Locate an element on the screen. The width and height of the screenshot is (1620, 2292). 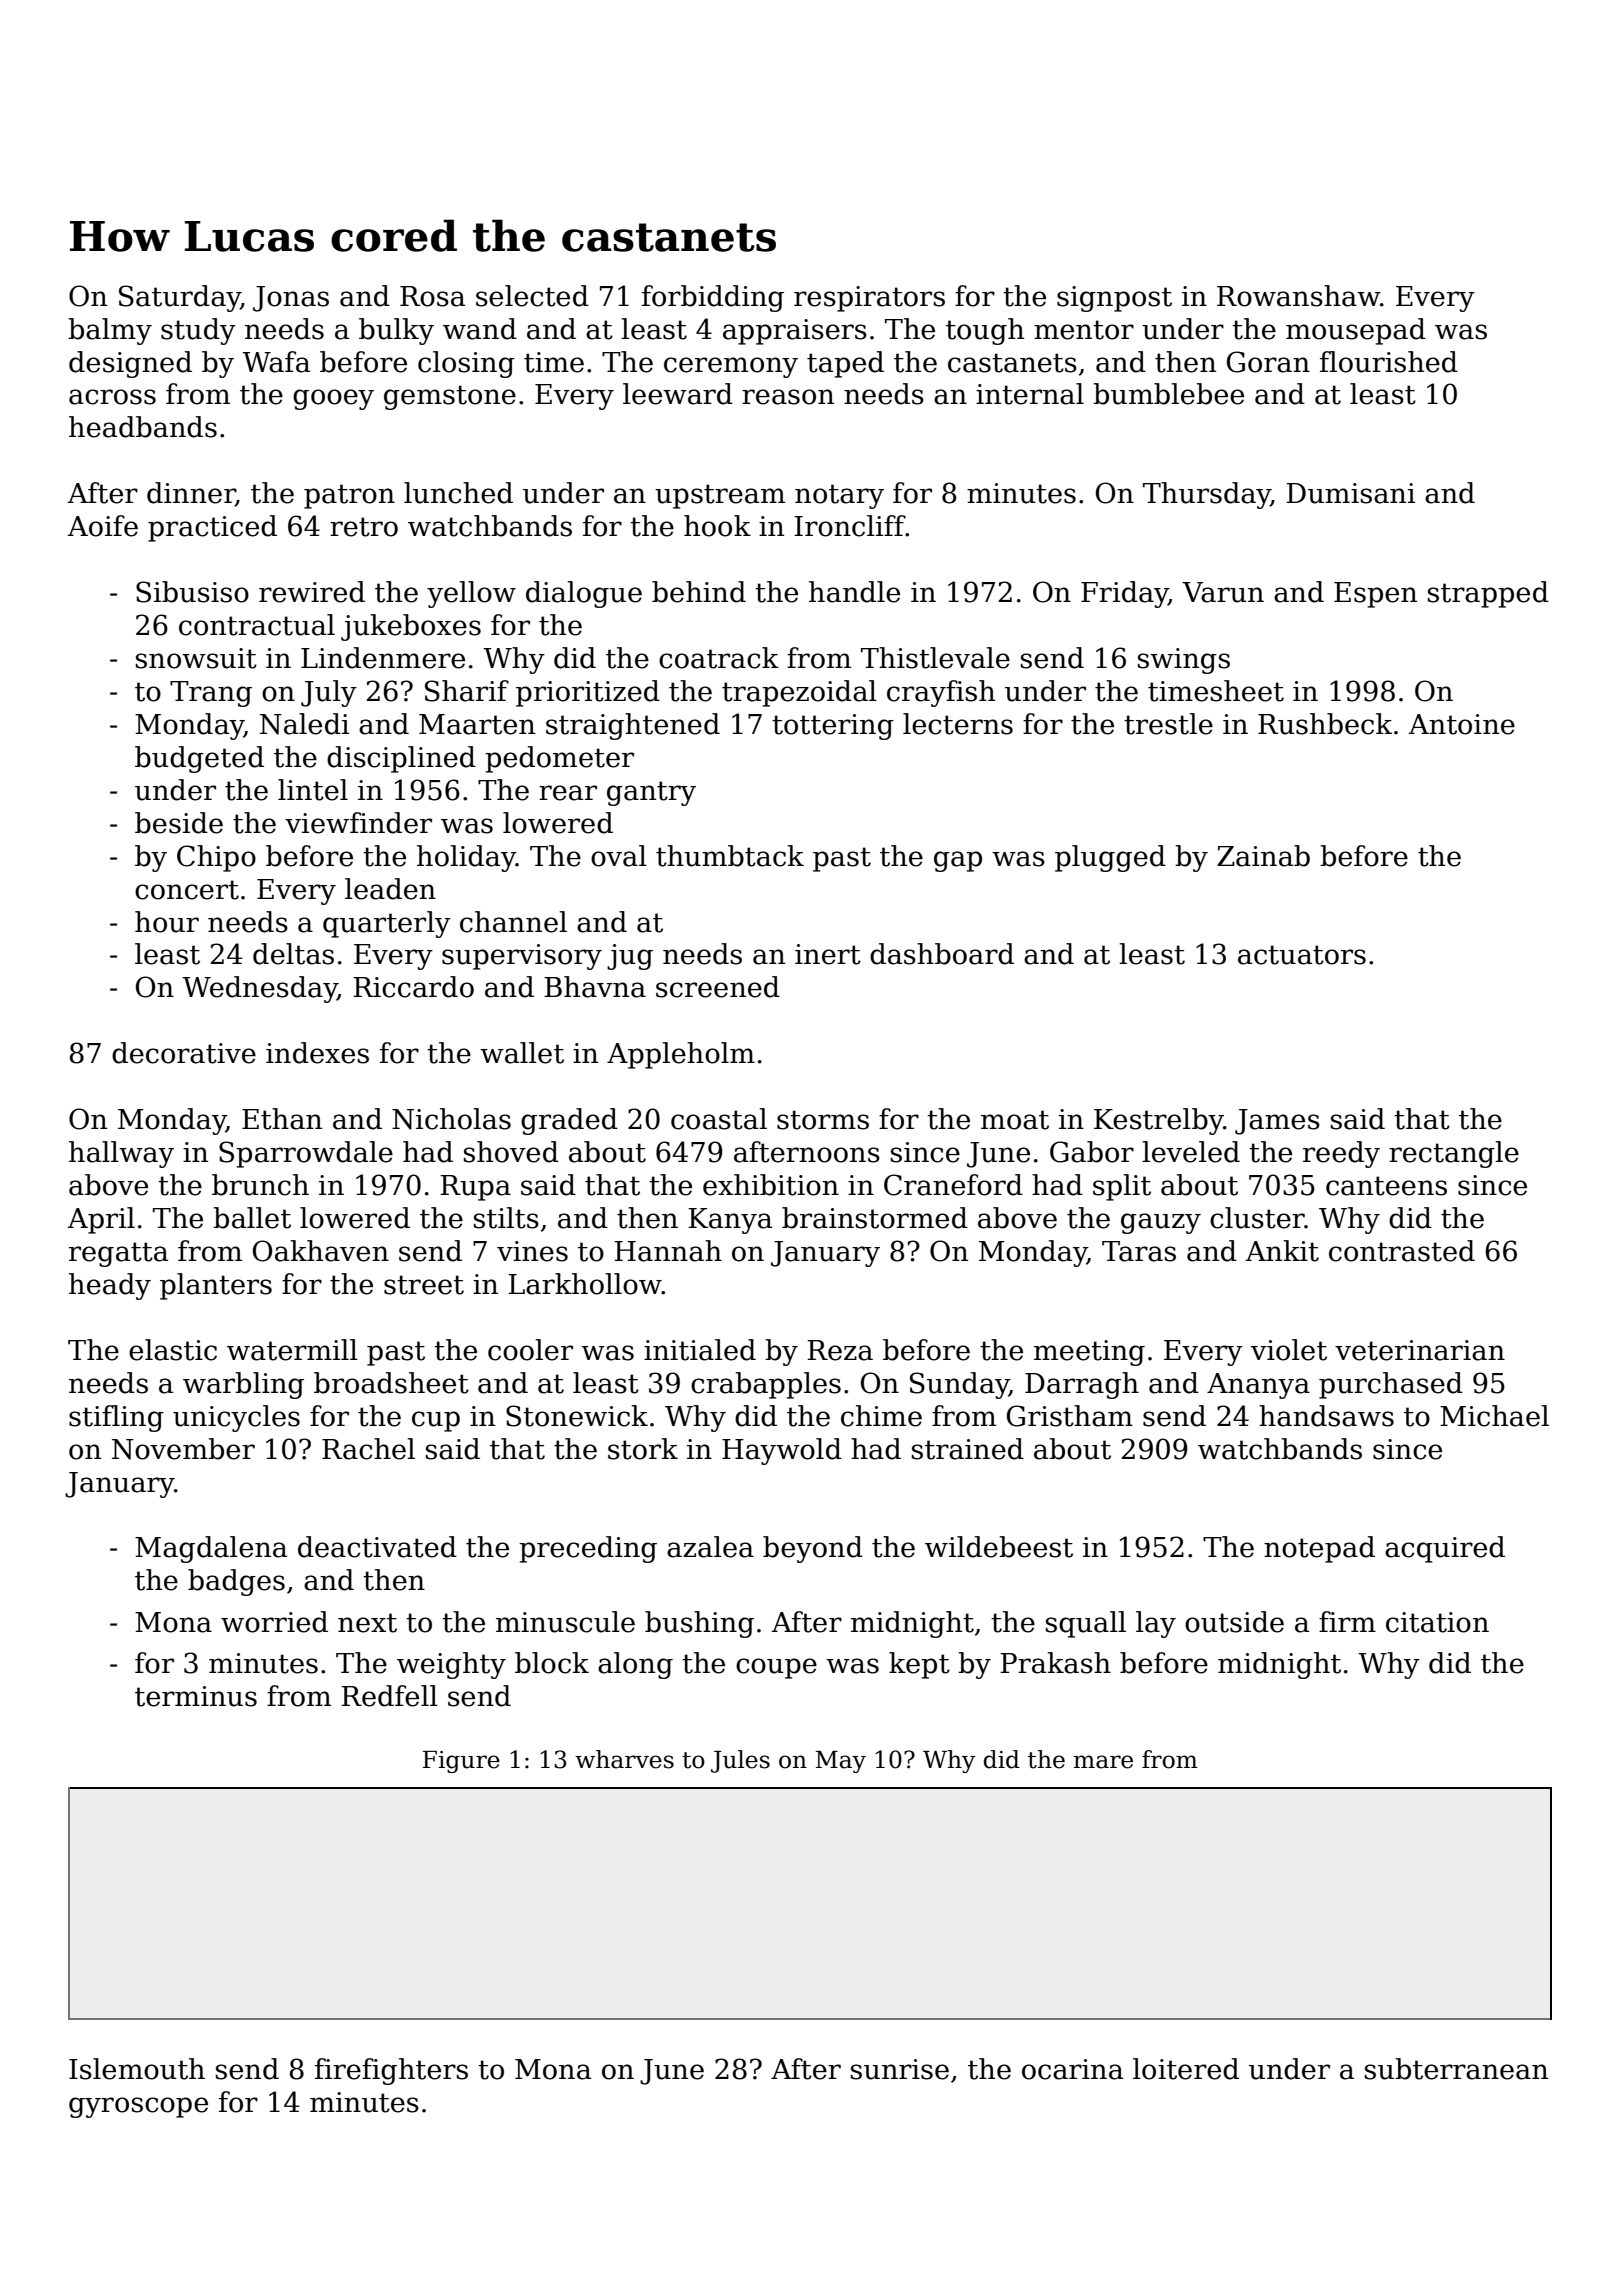
Maarten is located at coordinates (477, 724).
